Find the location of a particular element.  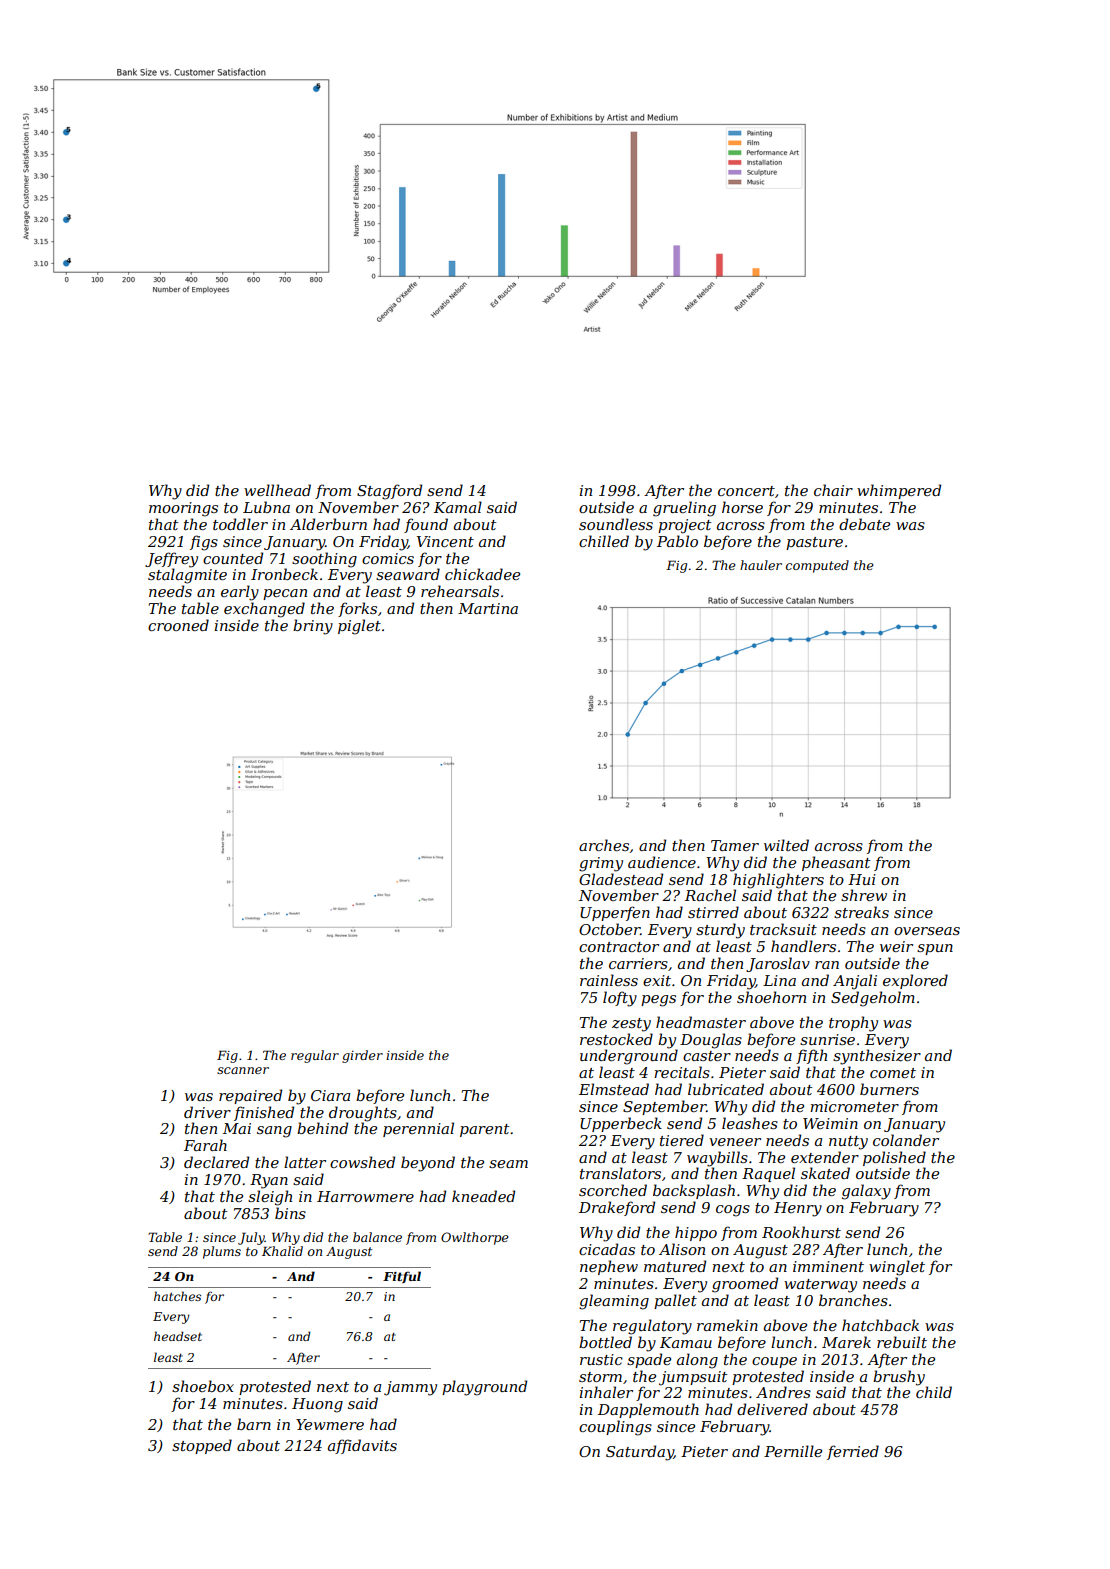

regular is located at coordinates (315, 1056).
